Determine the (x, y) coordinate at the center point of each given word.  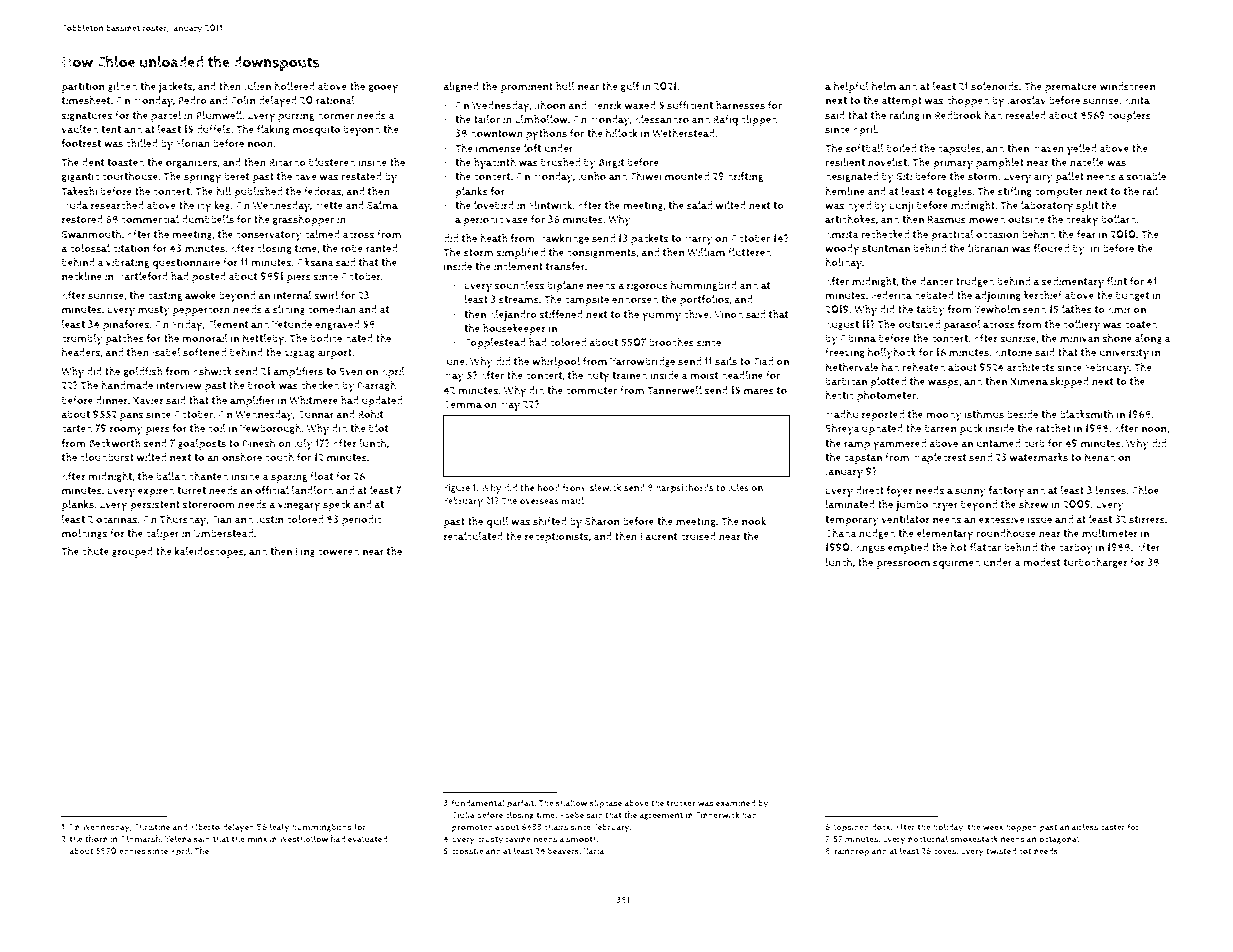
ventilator (905, 519)
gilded (122, 87)
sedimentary (1072, 283)
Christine (152, 827)
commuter (591, 391)
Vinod (728, 314)
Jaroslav (1026, 101)
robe (352, 248)
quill (497, 522)
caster (1113, 827)
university (1124, 354)
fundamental (478, 803)
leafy (280, 828)
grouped (132, 552)
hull (565, 86)
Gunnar (316, 415)
